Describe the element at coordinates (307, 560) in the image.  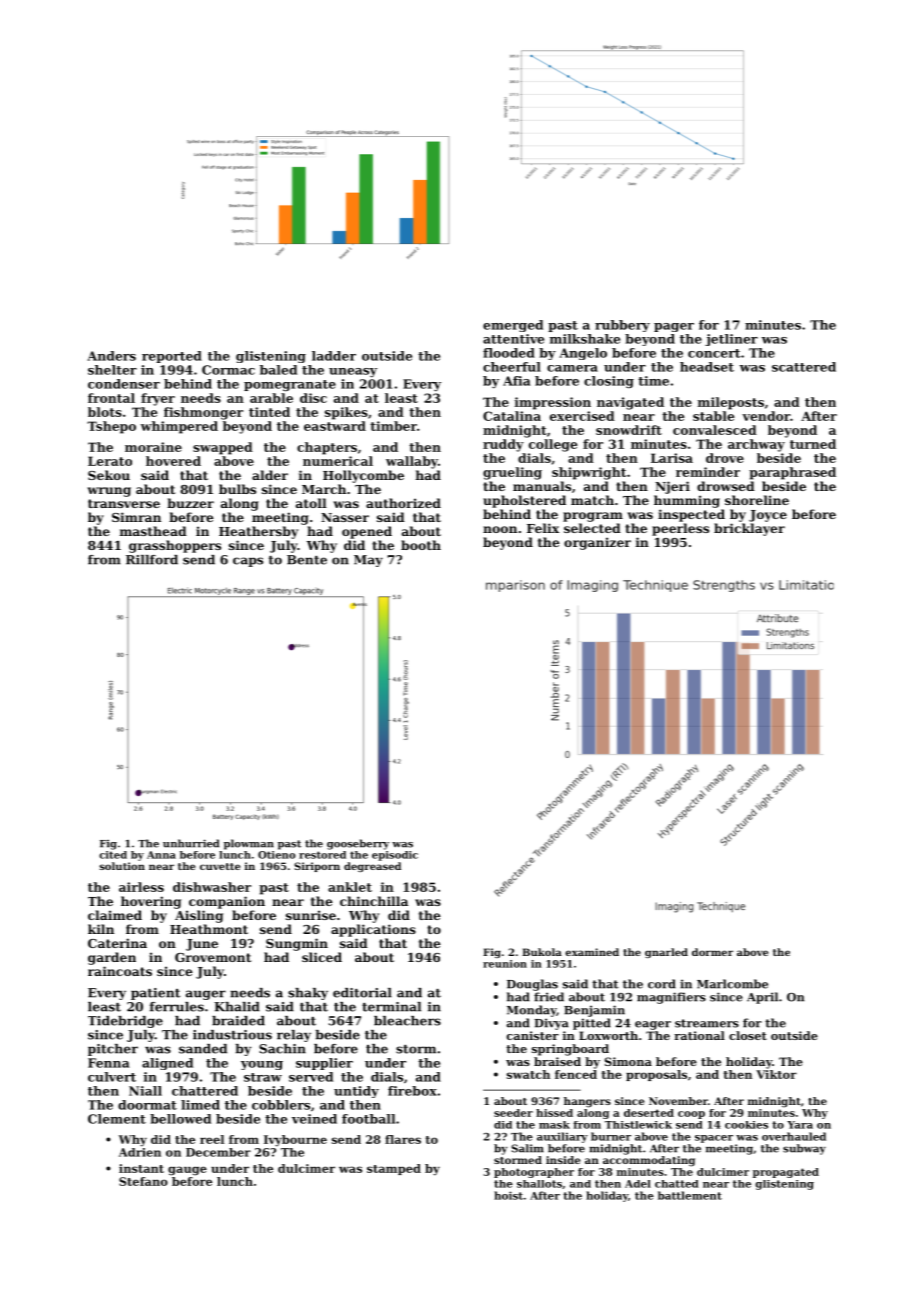
I see `Bente` at that location.
